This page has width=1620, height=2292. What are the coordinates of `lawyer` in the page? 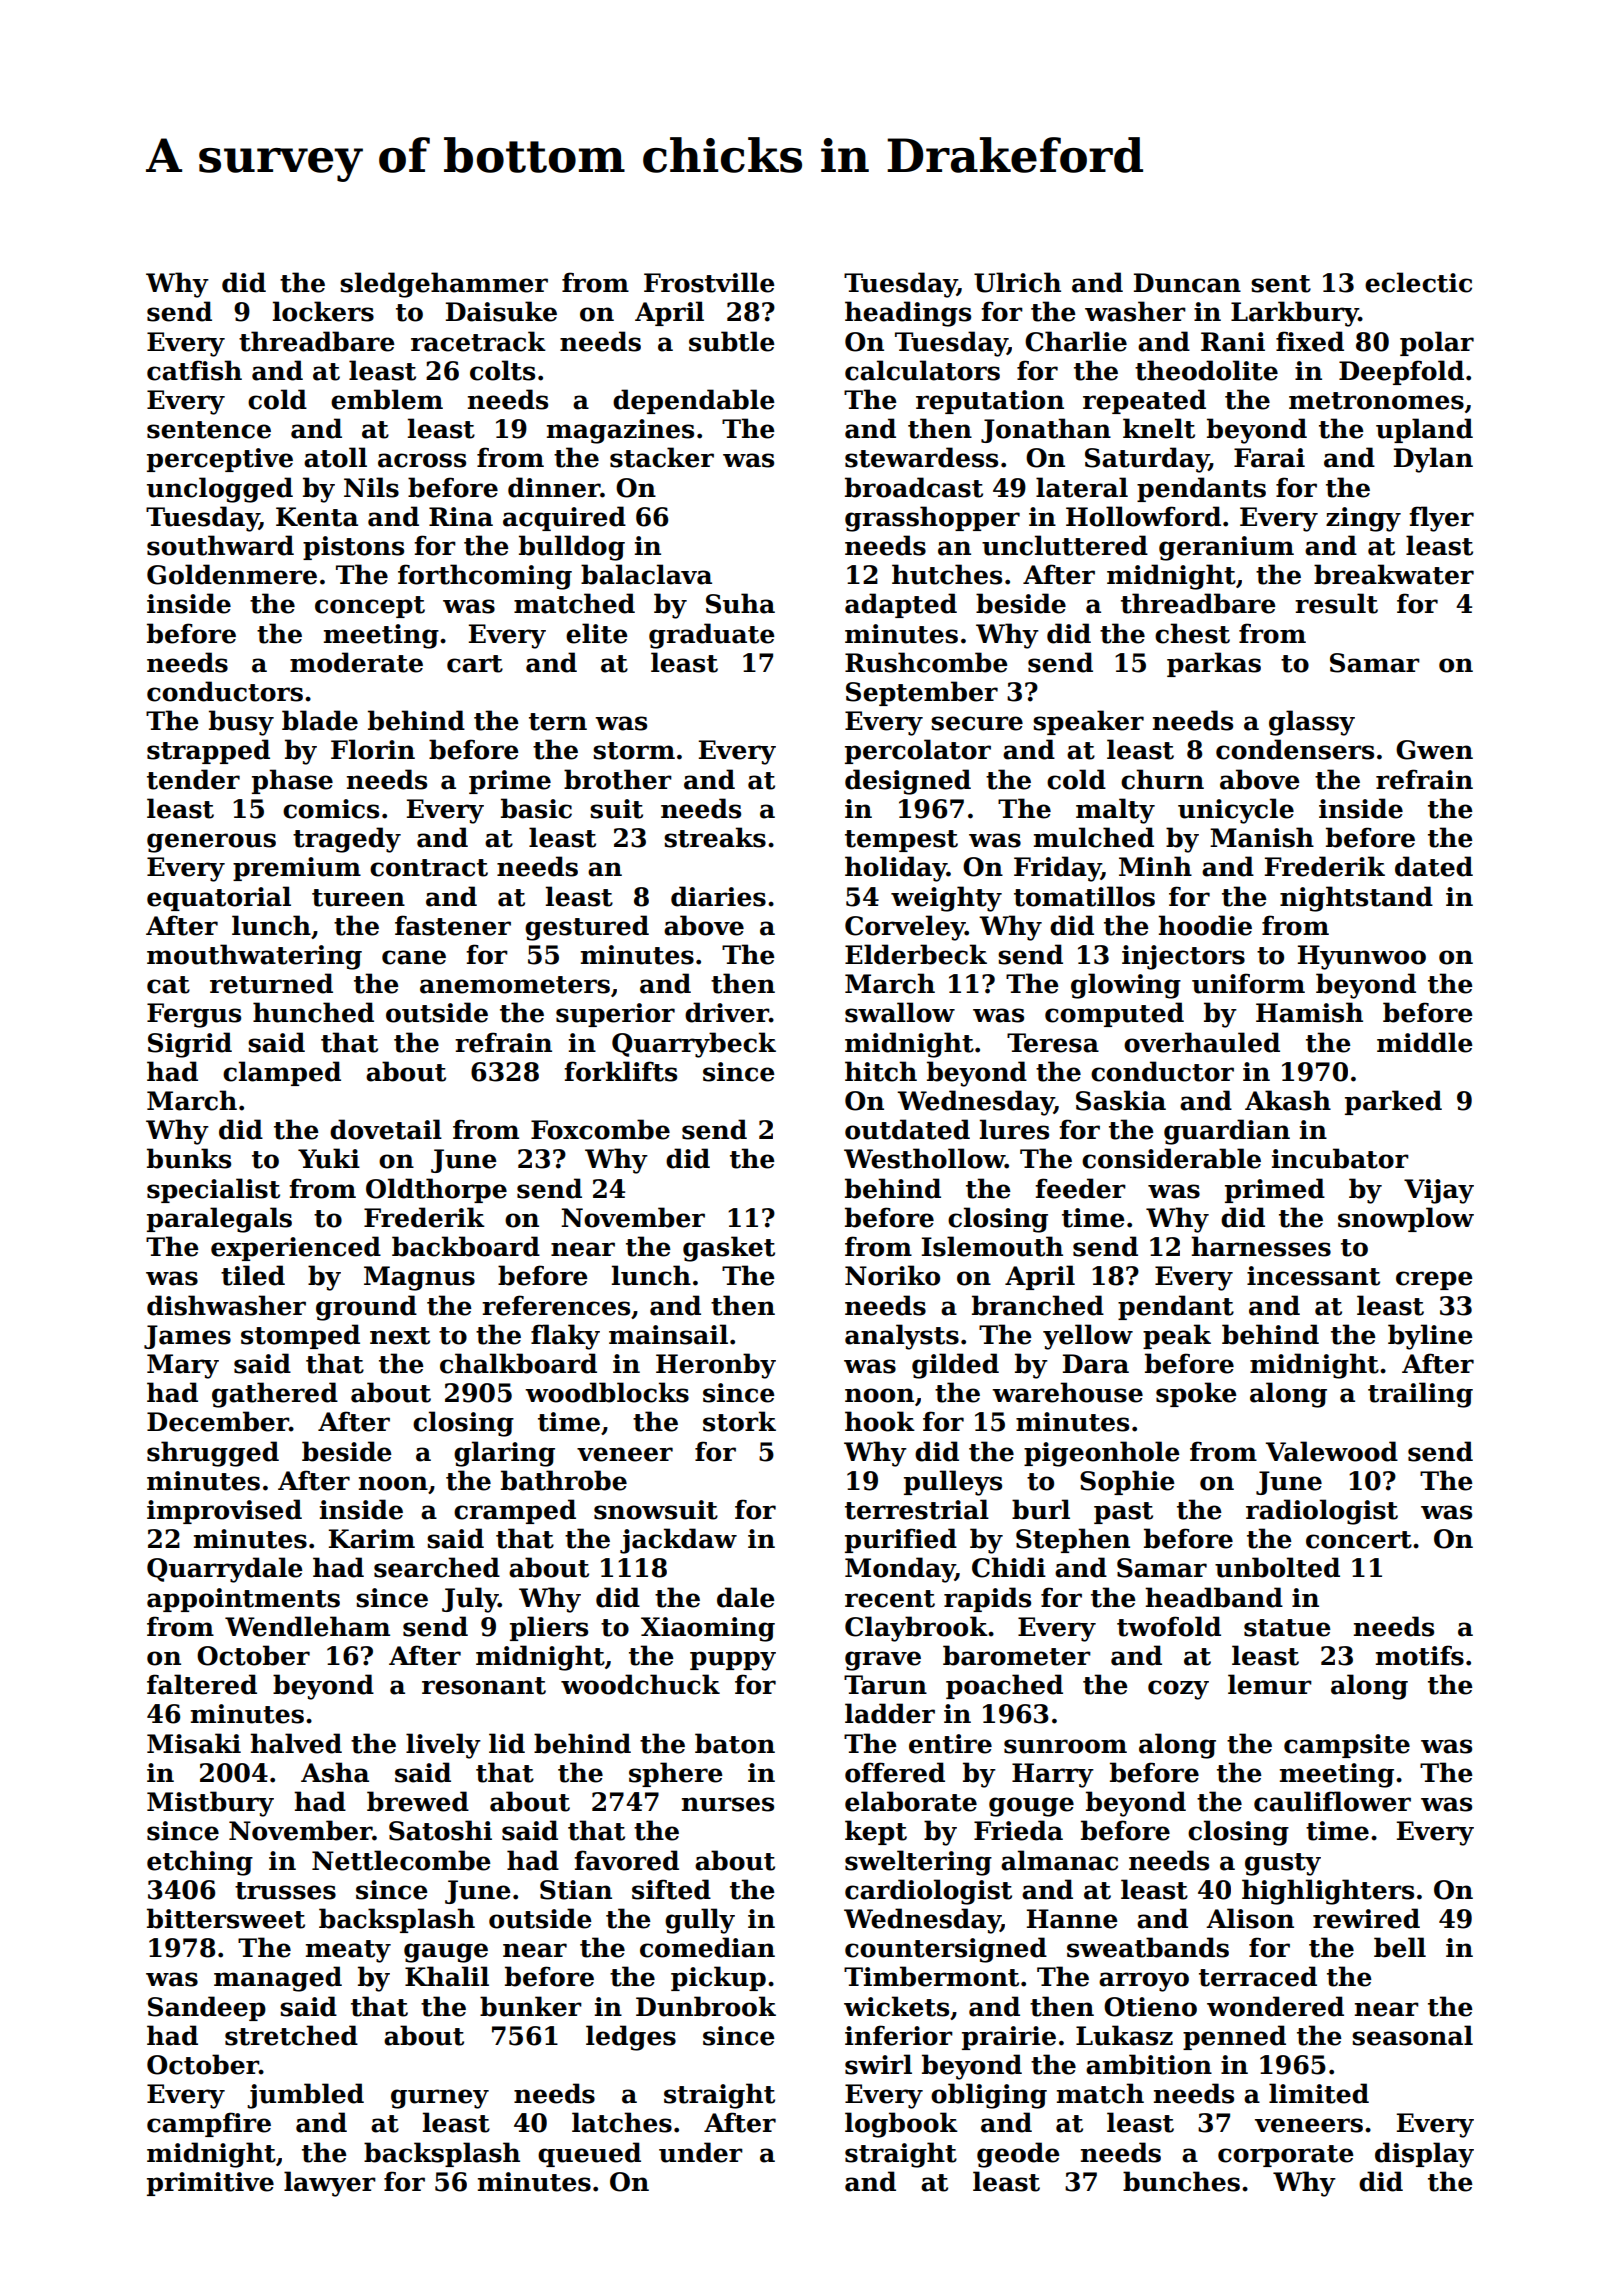 It's located at (330, 2184).
